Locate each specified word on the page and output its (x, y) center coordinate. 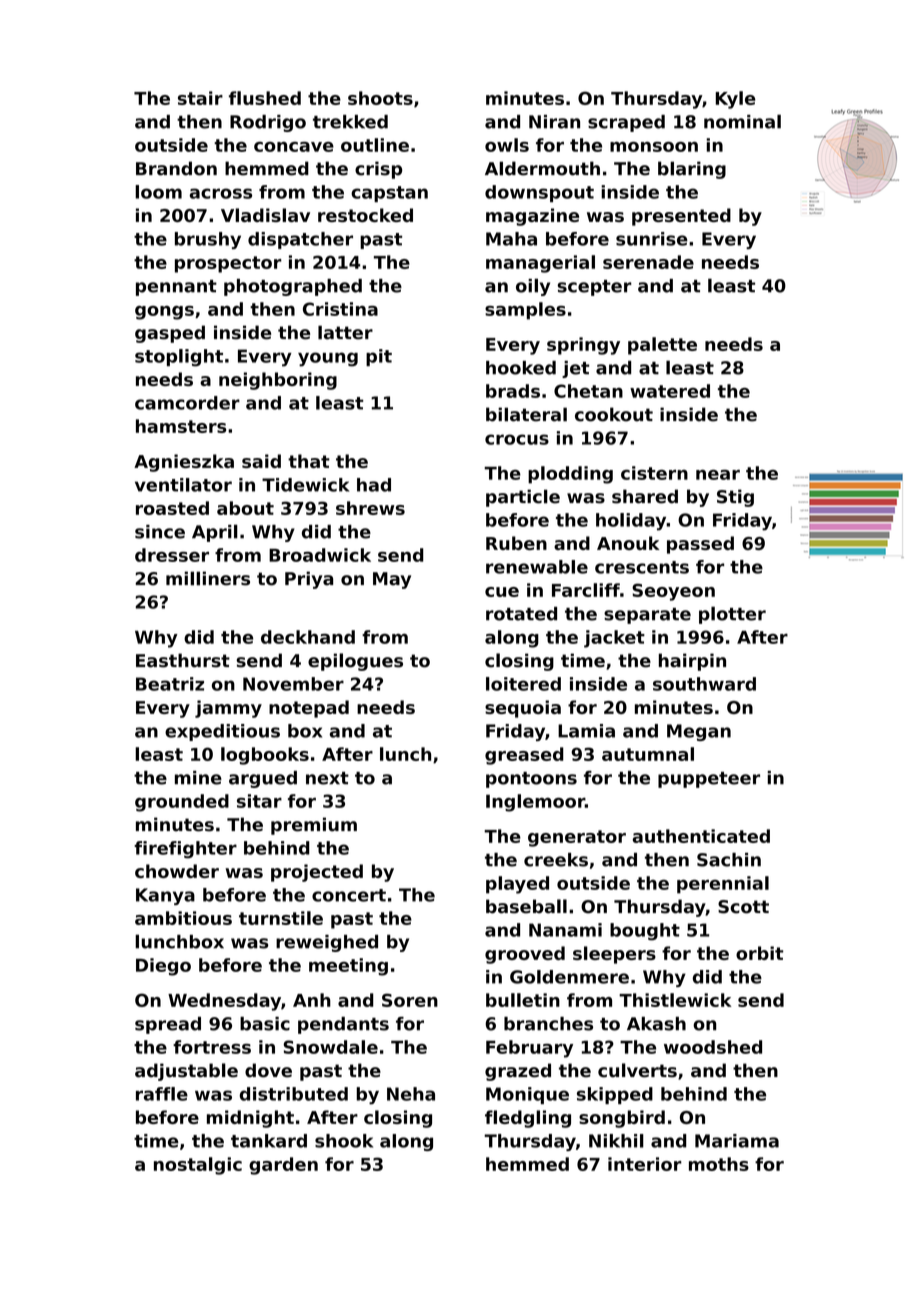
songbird (622, 1119)
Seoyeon (673, 592)
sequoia (523, 709)
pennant (176, 288)
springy (583, 346)
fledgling (528, 1119)
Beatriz (170, 684)
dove (268, 1070)
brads (513, 391)
